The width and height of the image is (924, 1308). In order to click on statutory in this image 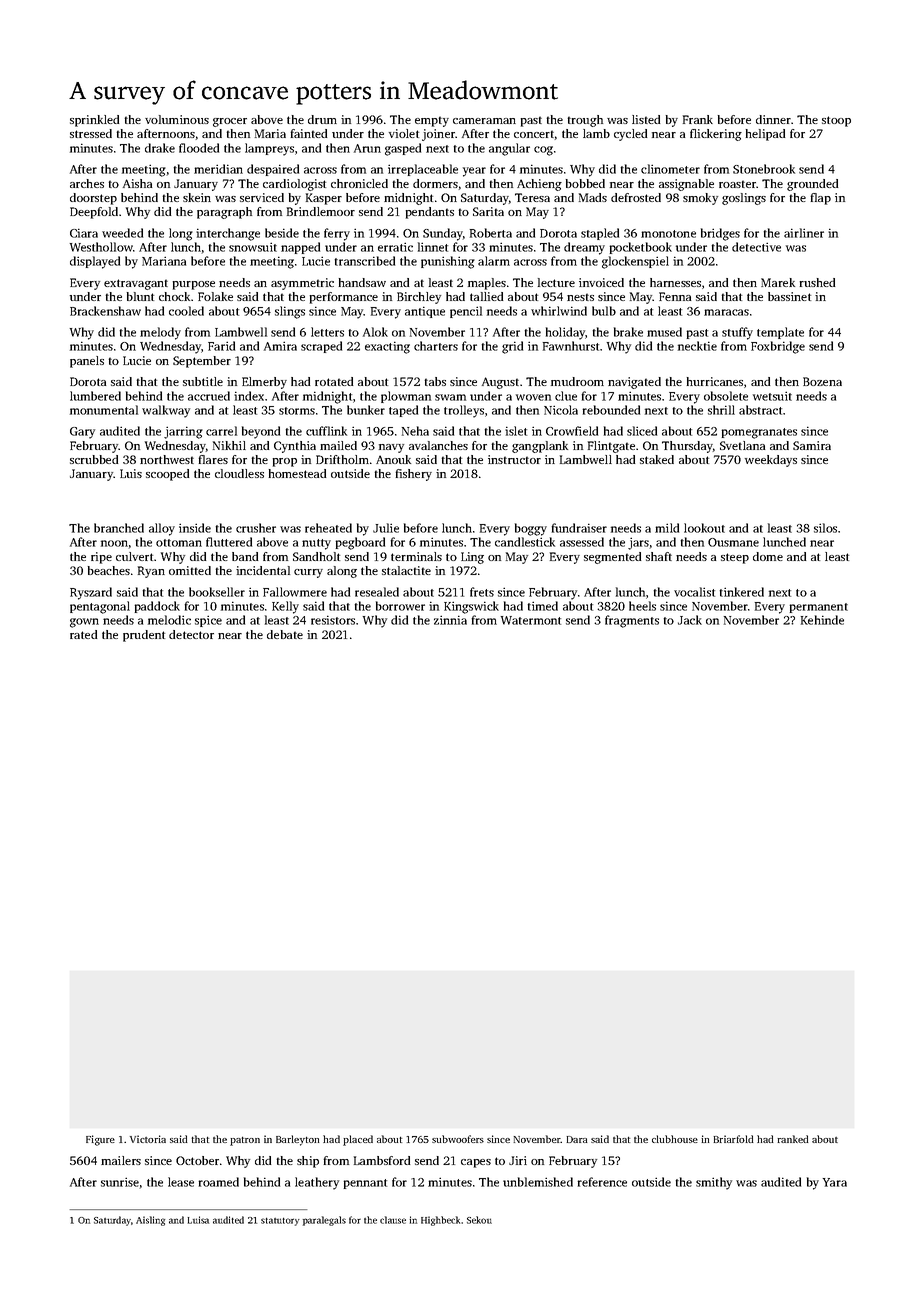, I will do `click(280, 1222)`.
